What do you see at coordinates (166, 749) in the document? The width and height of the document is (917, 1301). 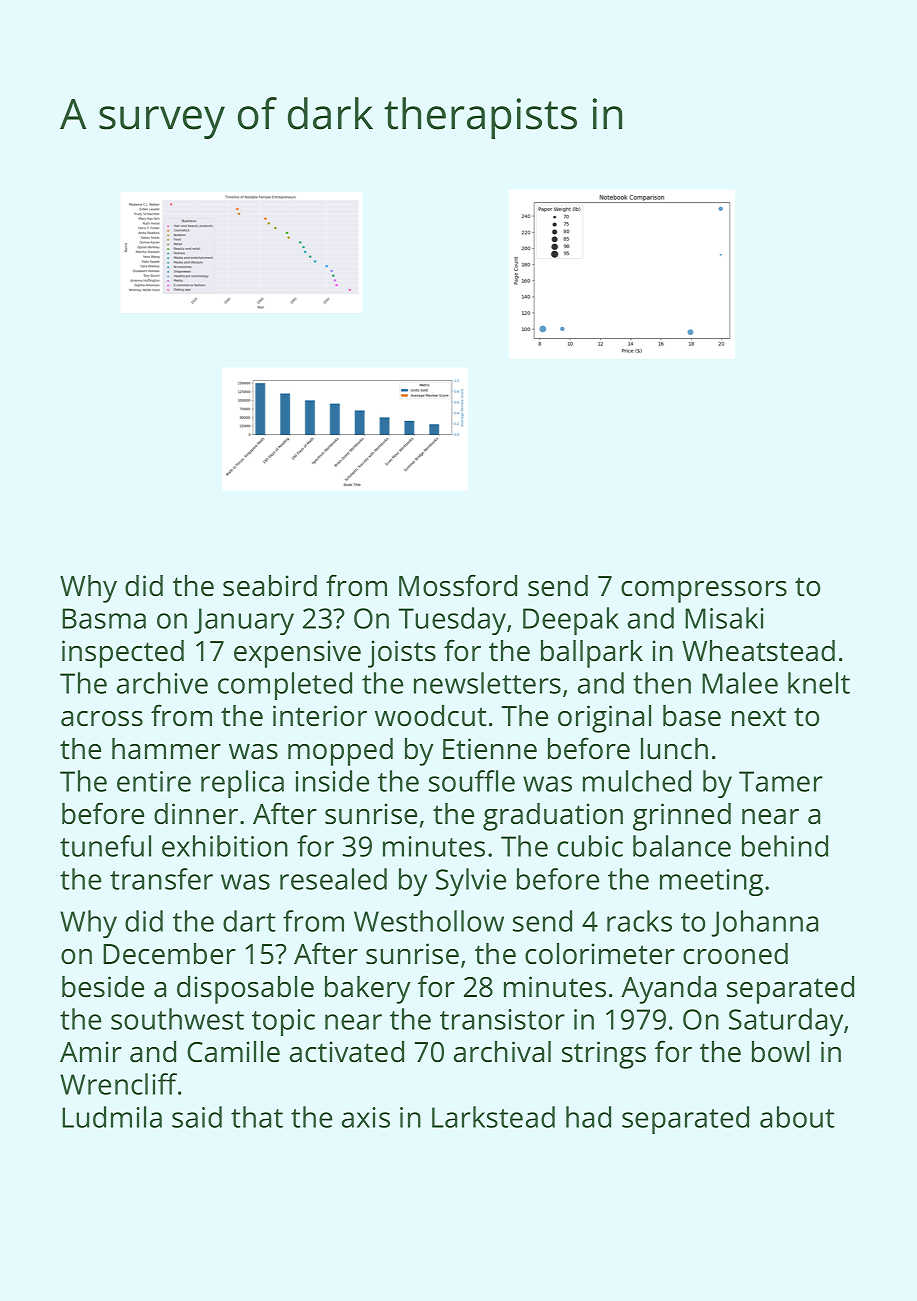 I see `hammer` at bounding box center [166, 749].
